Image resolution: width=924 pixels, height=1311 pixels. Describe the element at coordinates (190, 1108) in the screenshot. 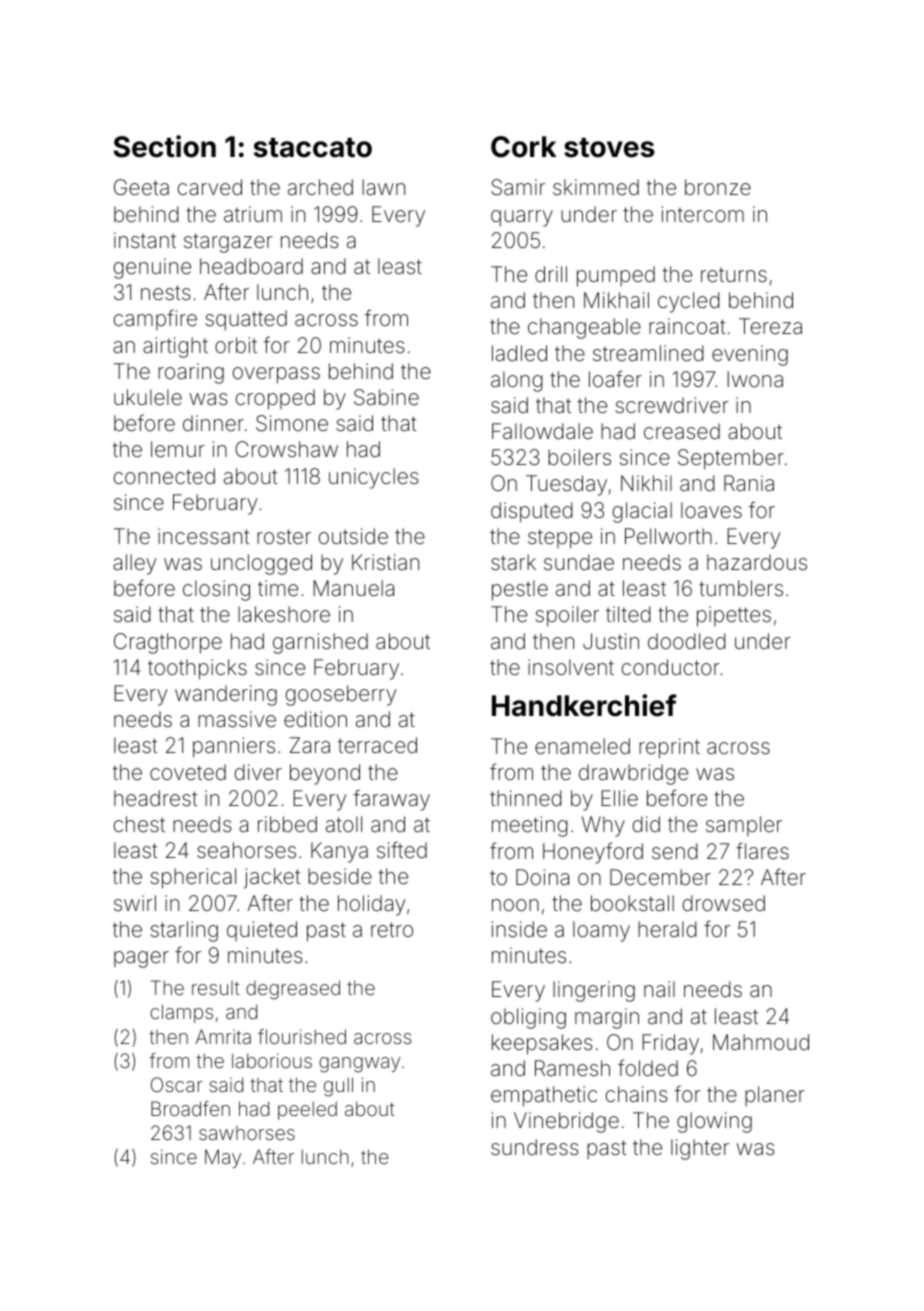

I see `Broadfen` at that location.
